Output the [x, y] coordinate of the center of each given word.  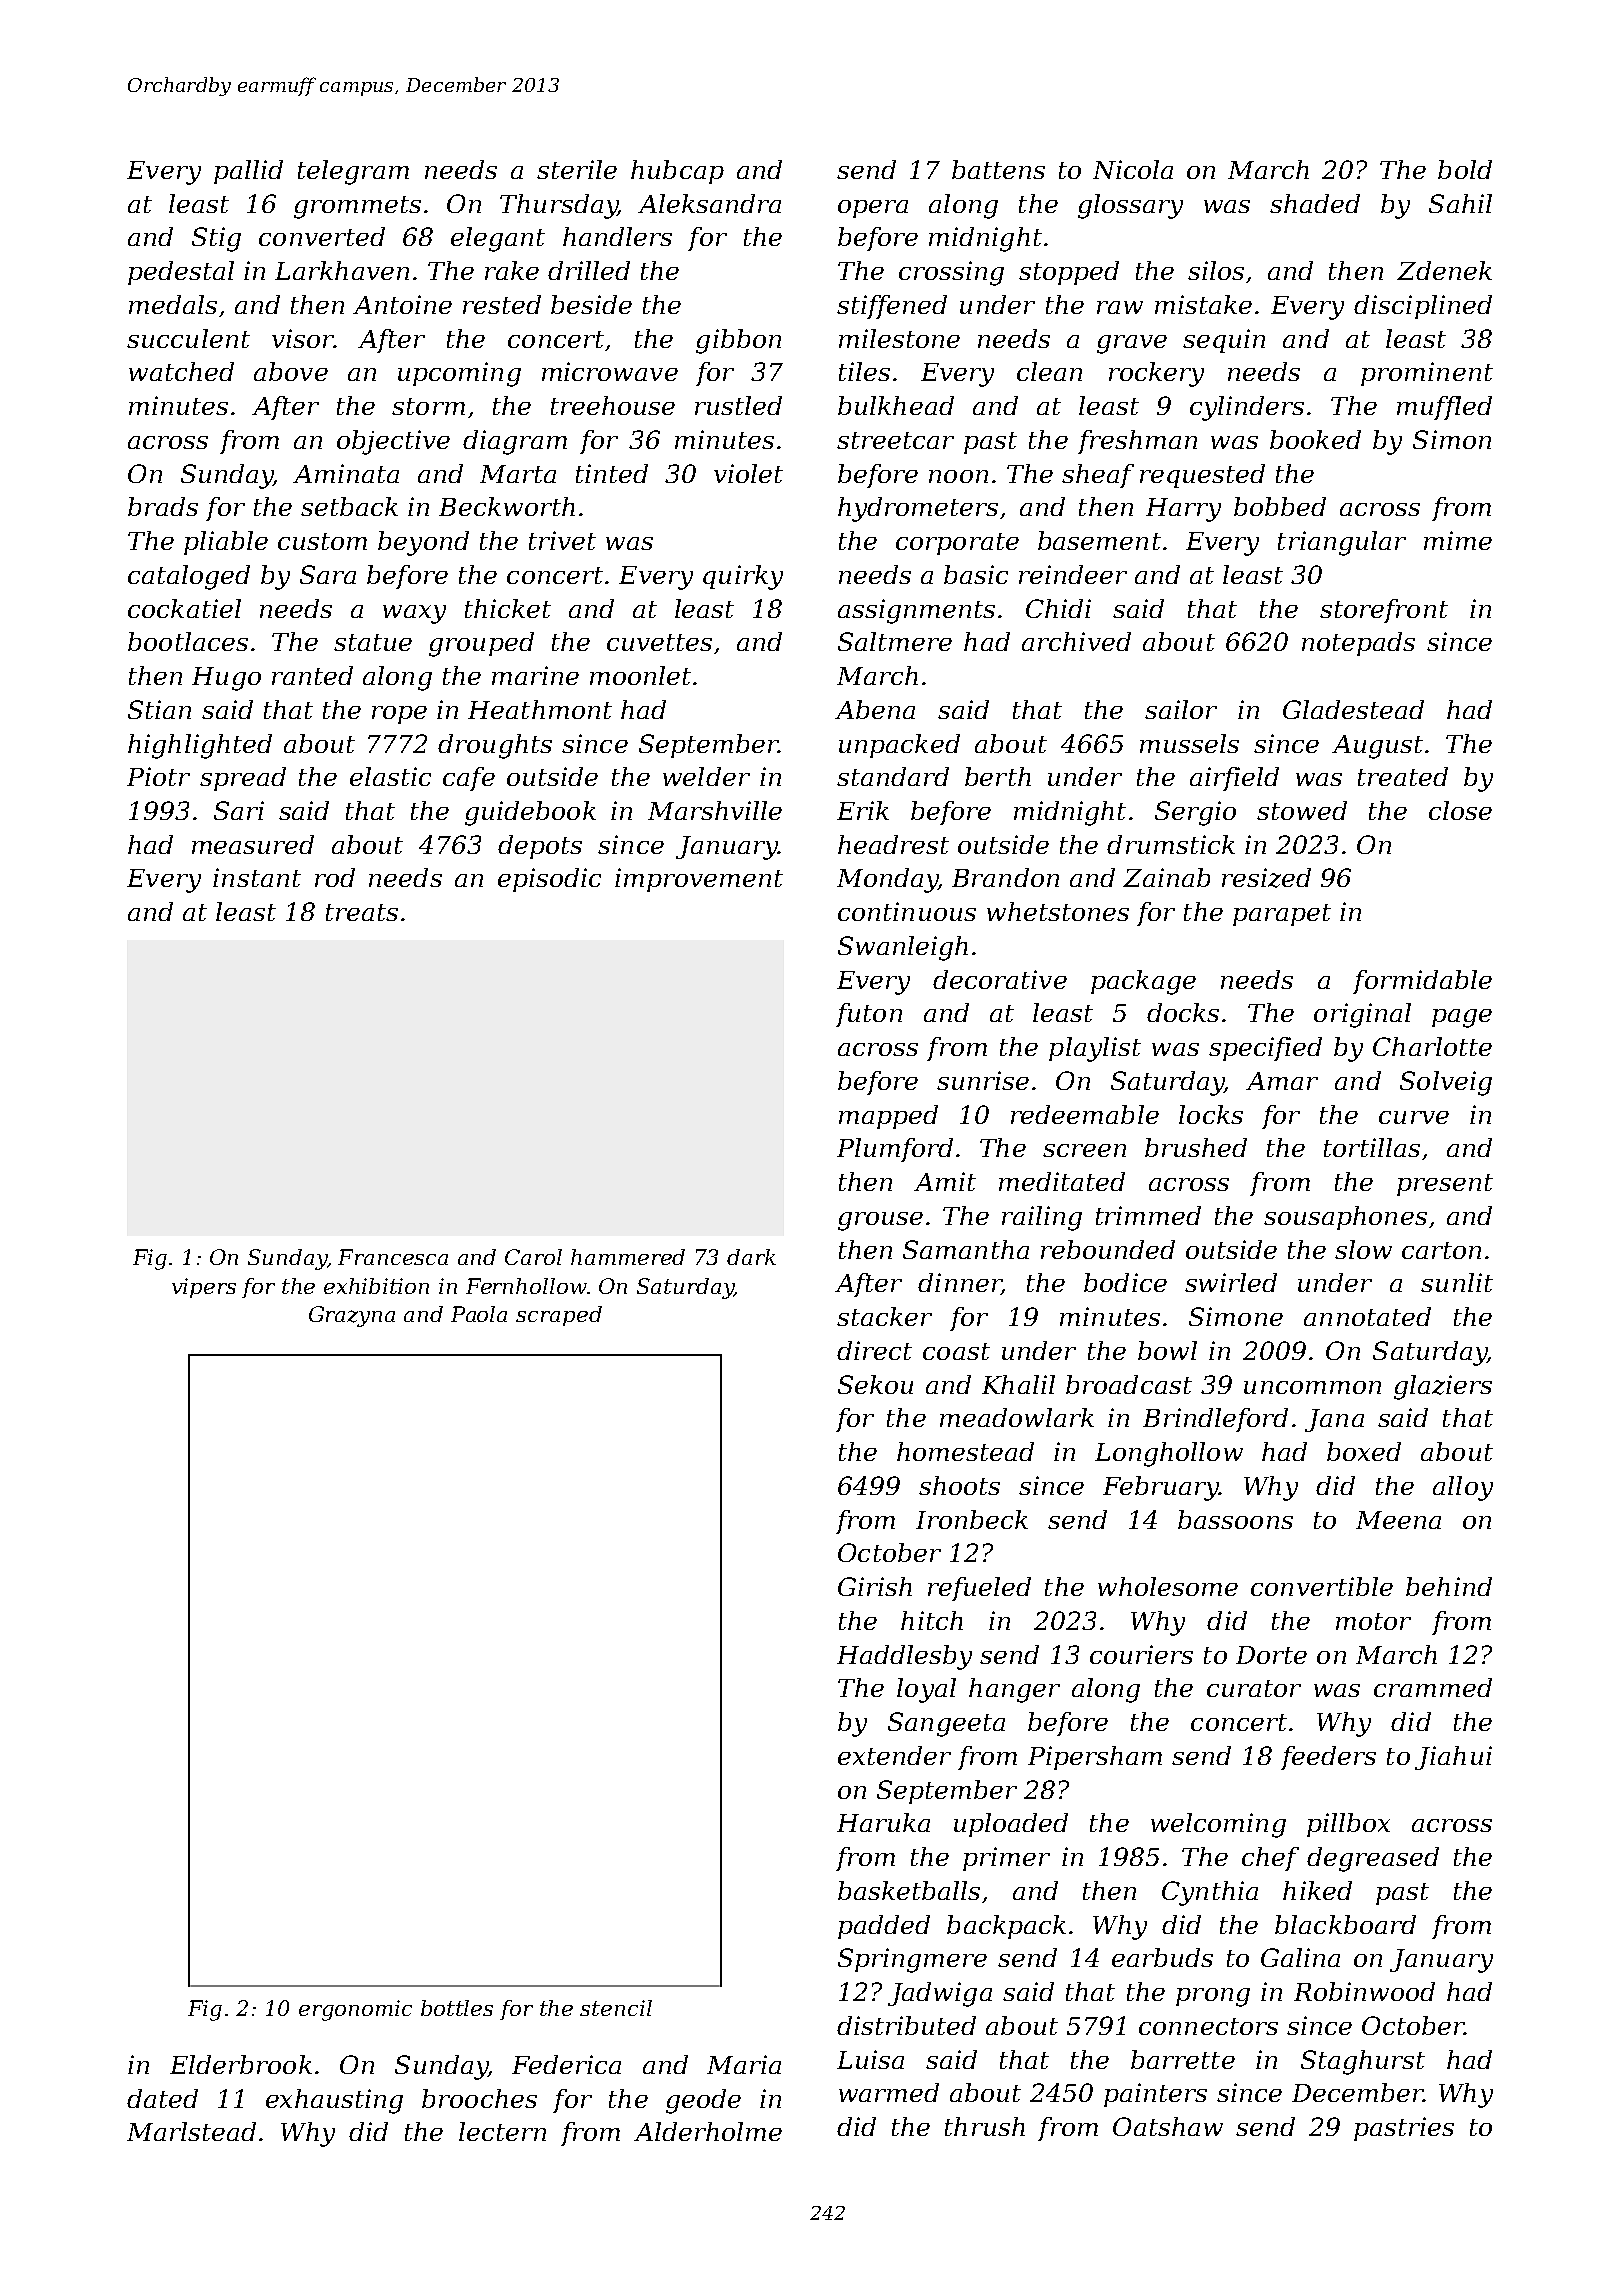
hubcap [677, 172]
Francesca [393, 1257]
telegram [353, 172]
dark [751, 1257]
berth [998, 776]
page [1462, 1018]
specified [1265, 1049]
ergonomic [355, 2010]
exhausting [334, 2101]
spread [243, 779]
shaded [1315, 203]
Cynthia [1210, 1893]
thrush [985, 2126]
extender [894, 1755]
